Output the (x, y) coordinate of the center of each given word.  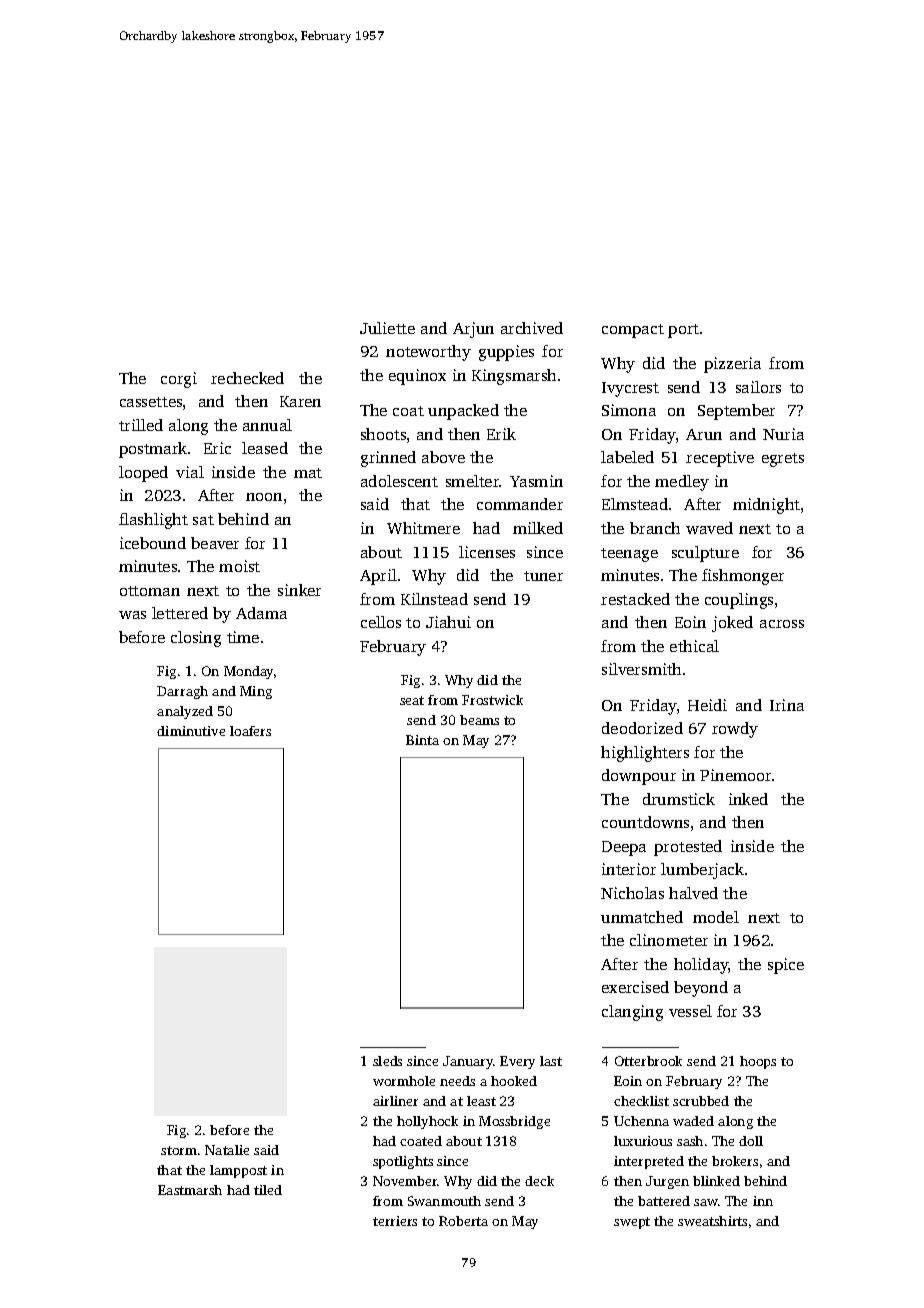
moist (239, 566)
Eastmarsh (190, 1190)
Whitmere (423, 528)
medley (682, 483)
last (551, 1061)
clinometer (669, 940)
